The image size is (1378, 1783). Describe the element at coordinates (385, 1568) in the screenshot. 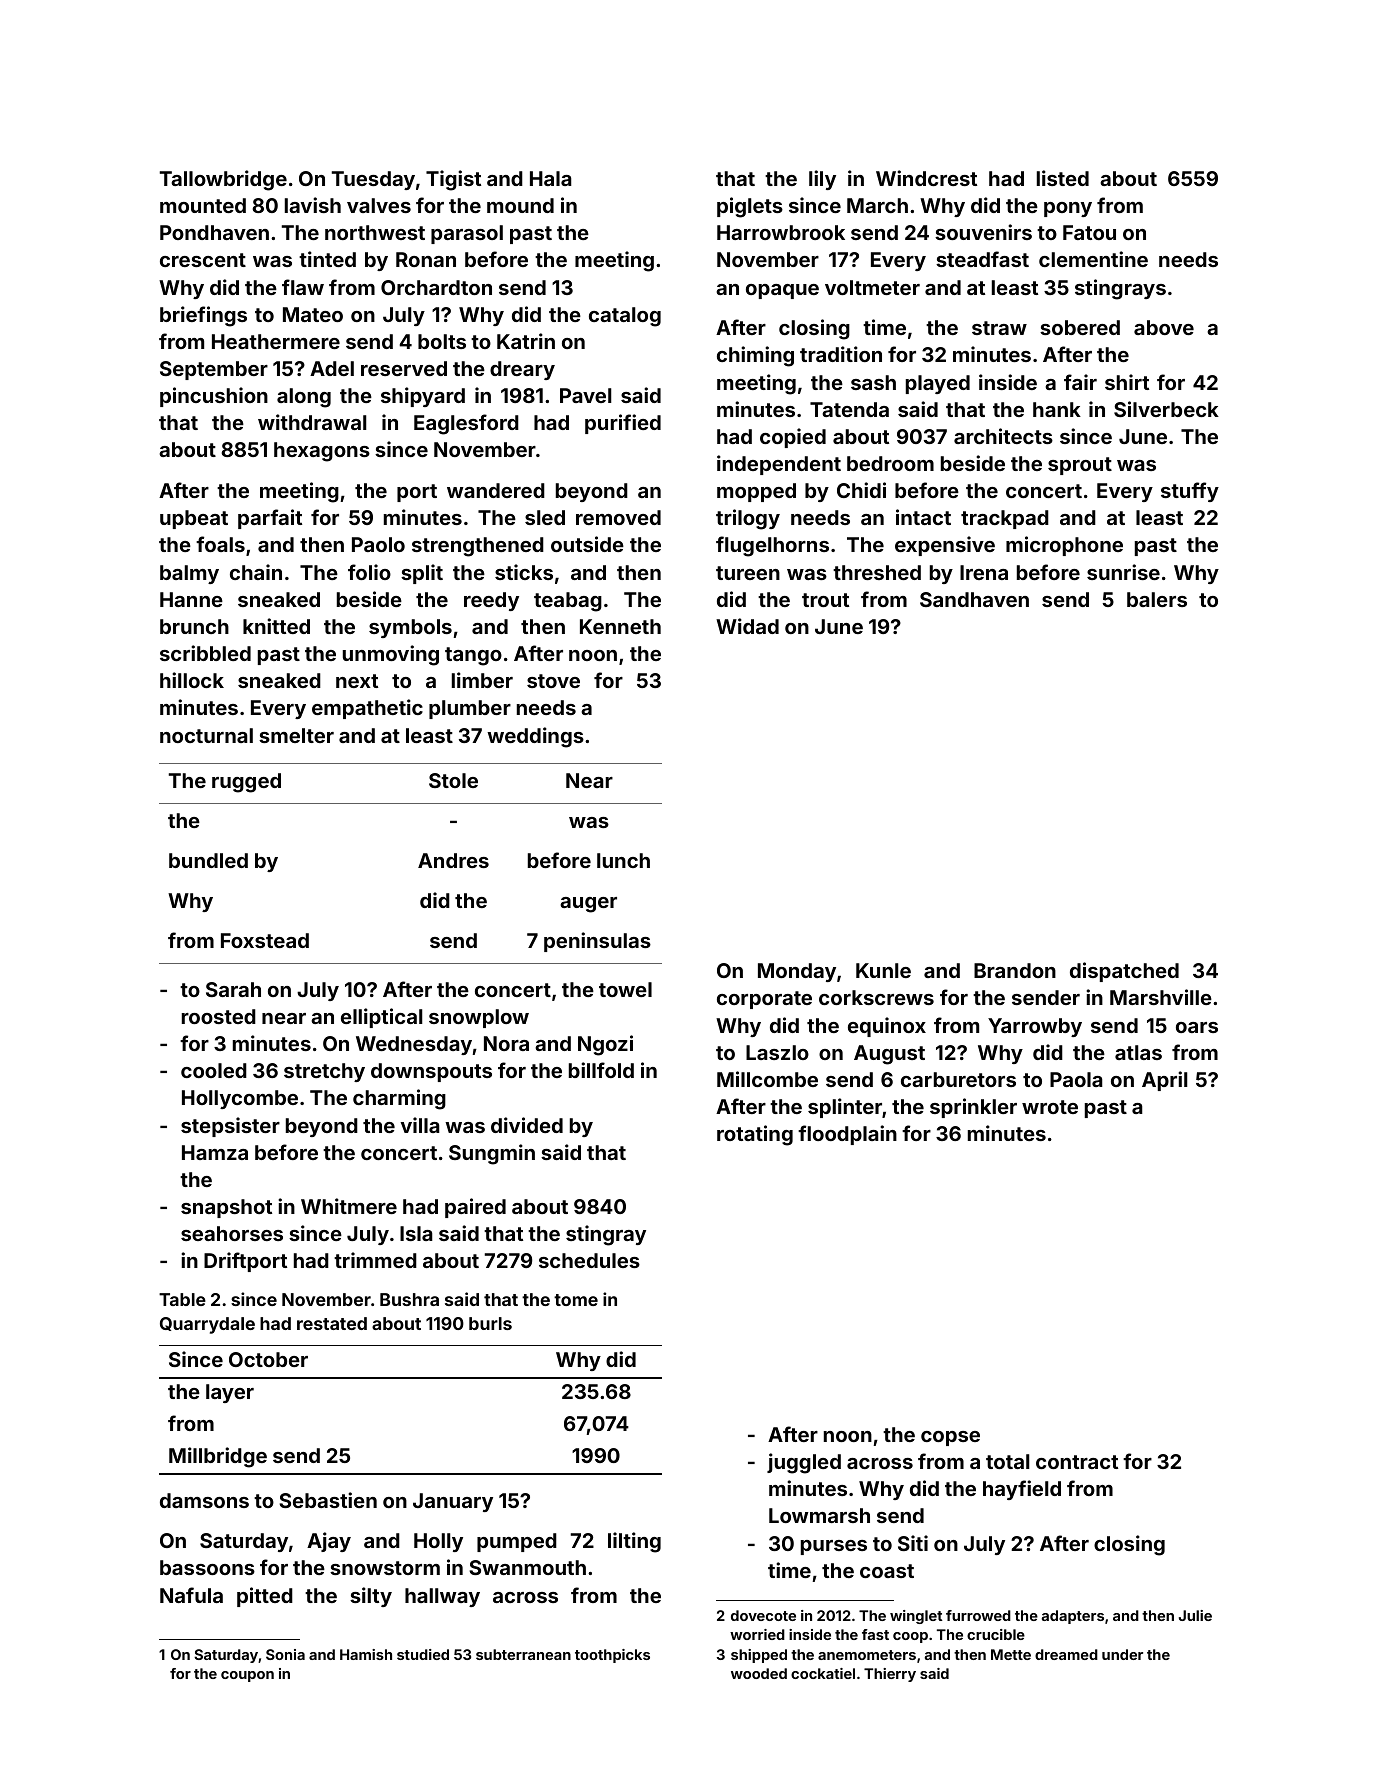

I see `snowstorm` at that location.
